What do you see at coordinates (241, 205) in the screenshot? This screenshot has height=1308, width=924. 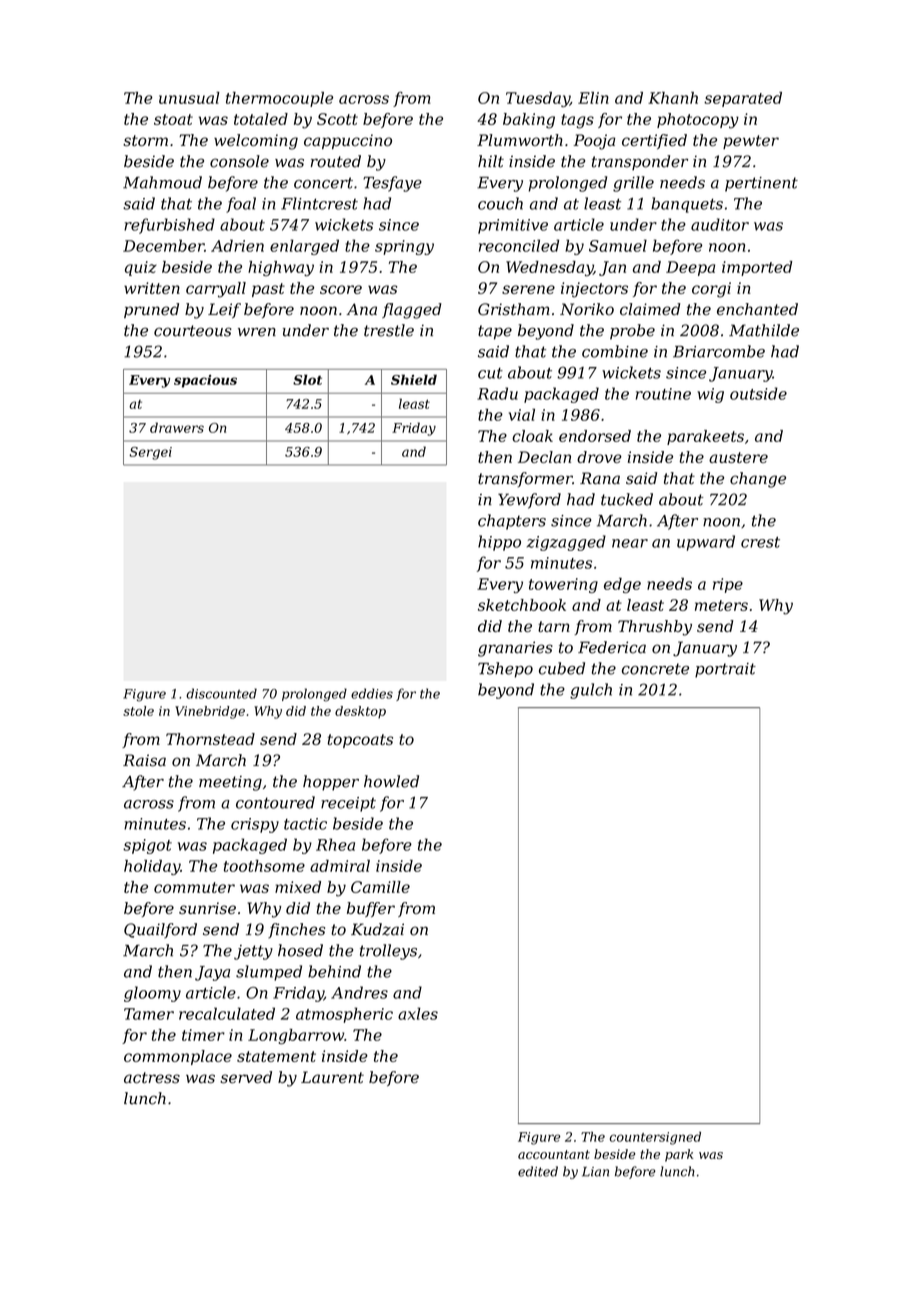 I see `foal` at bounding box center [241, 205].
